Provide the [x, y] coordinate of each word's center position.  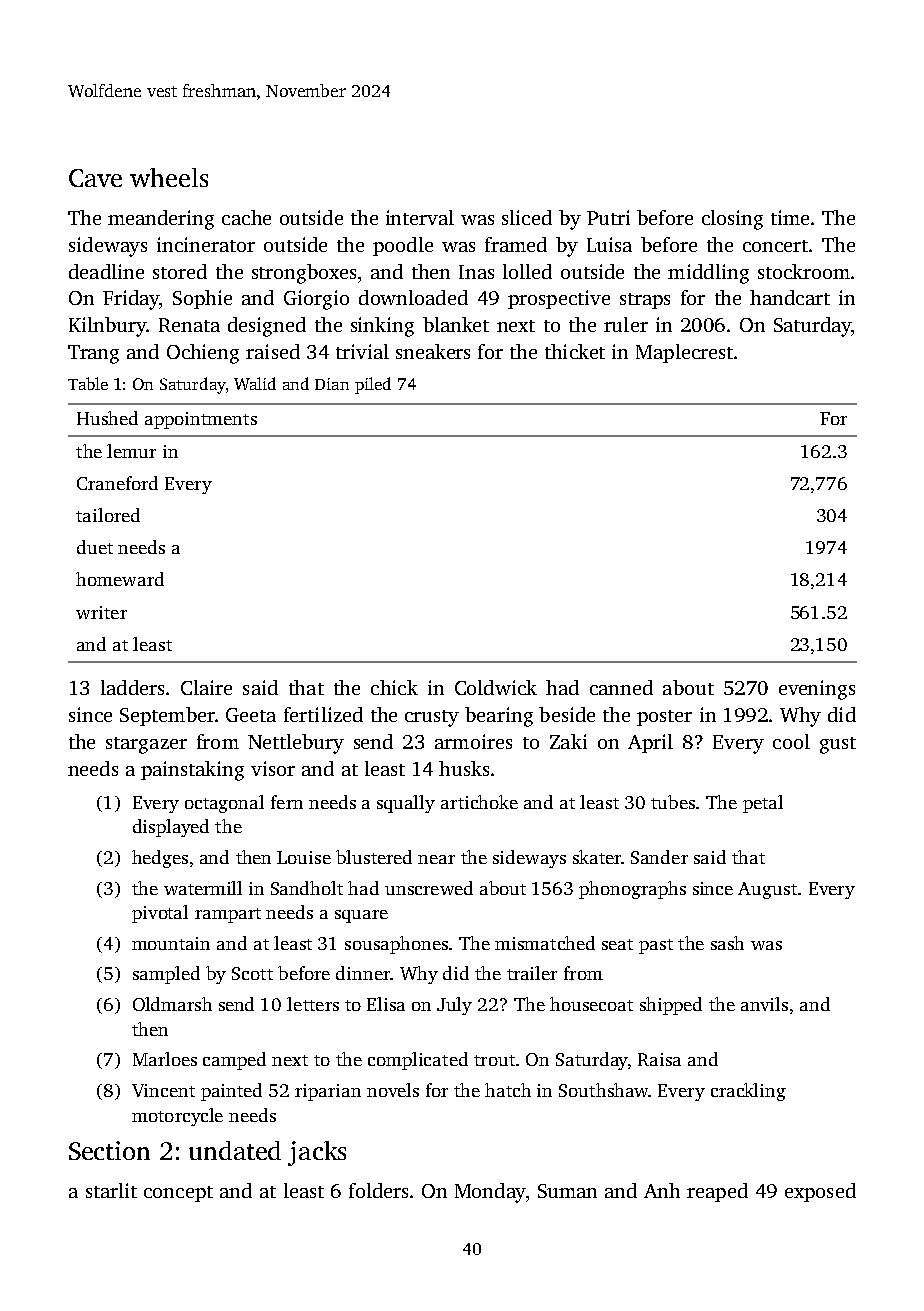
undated [235, 1150]
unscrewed [429, 888]
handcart [790, 297]
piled [373, 385]
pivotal [160, 914]
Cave [95, 178]
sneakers [433, 351]
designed [267, 327]
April [650, 743]
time [790, 217]
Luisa [609, 244]
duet [95, 547]
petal [763, 804]
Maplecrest [684, 353]
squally [406, 804]
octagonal [224, 804]
